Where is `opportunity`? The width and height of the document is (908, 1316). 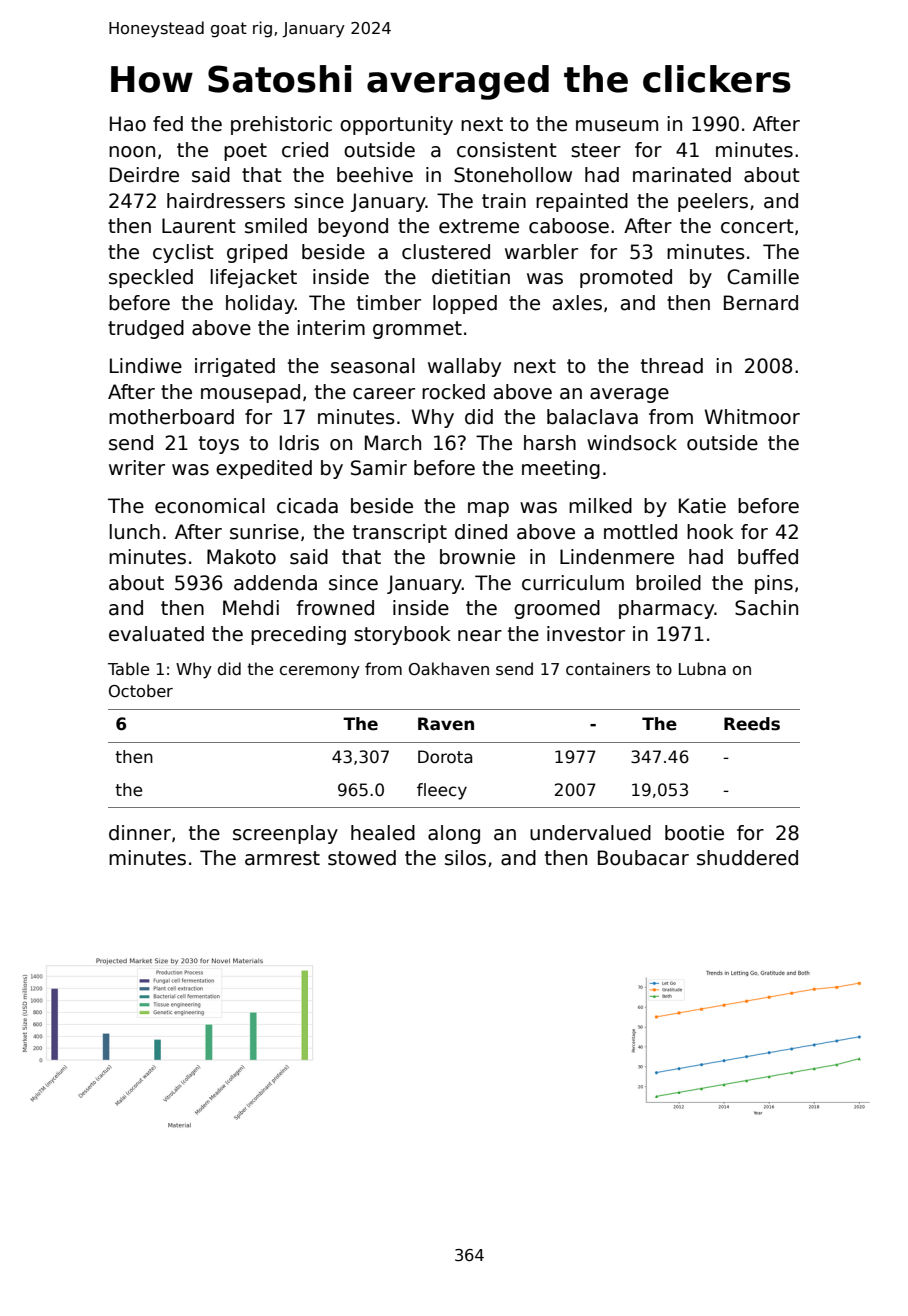
opportunity is located at coordinates (396, 125).
